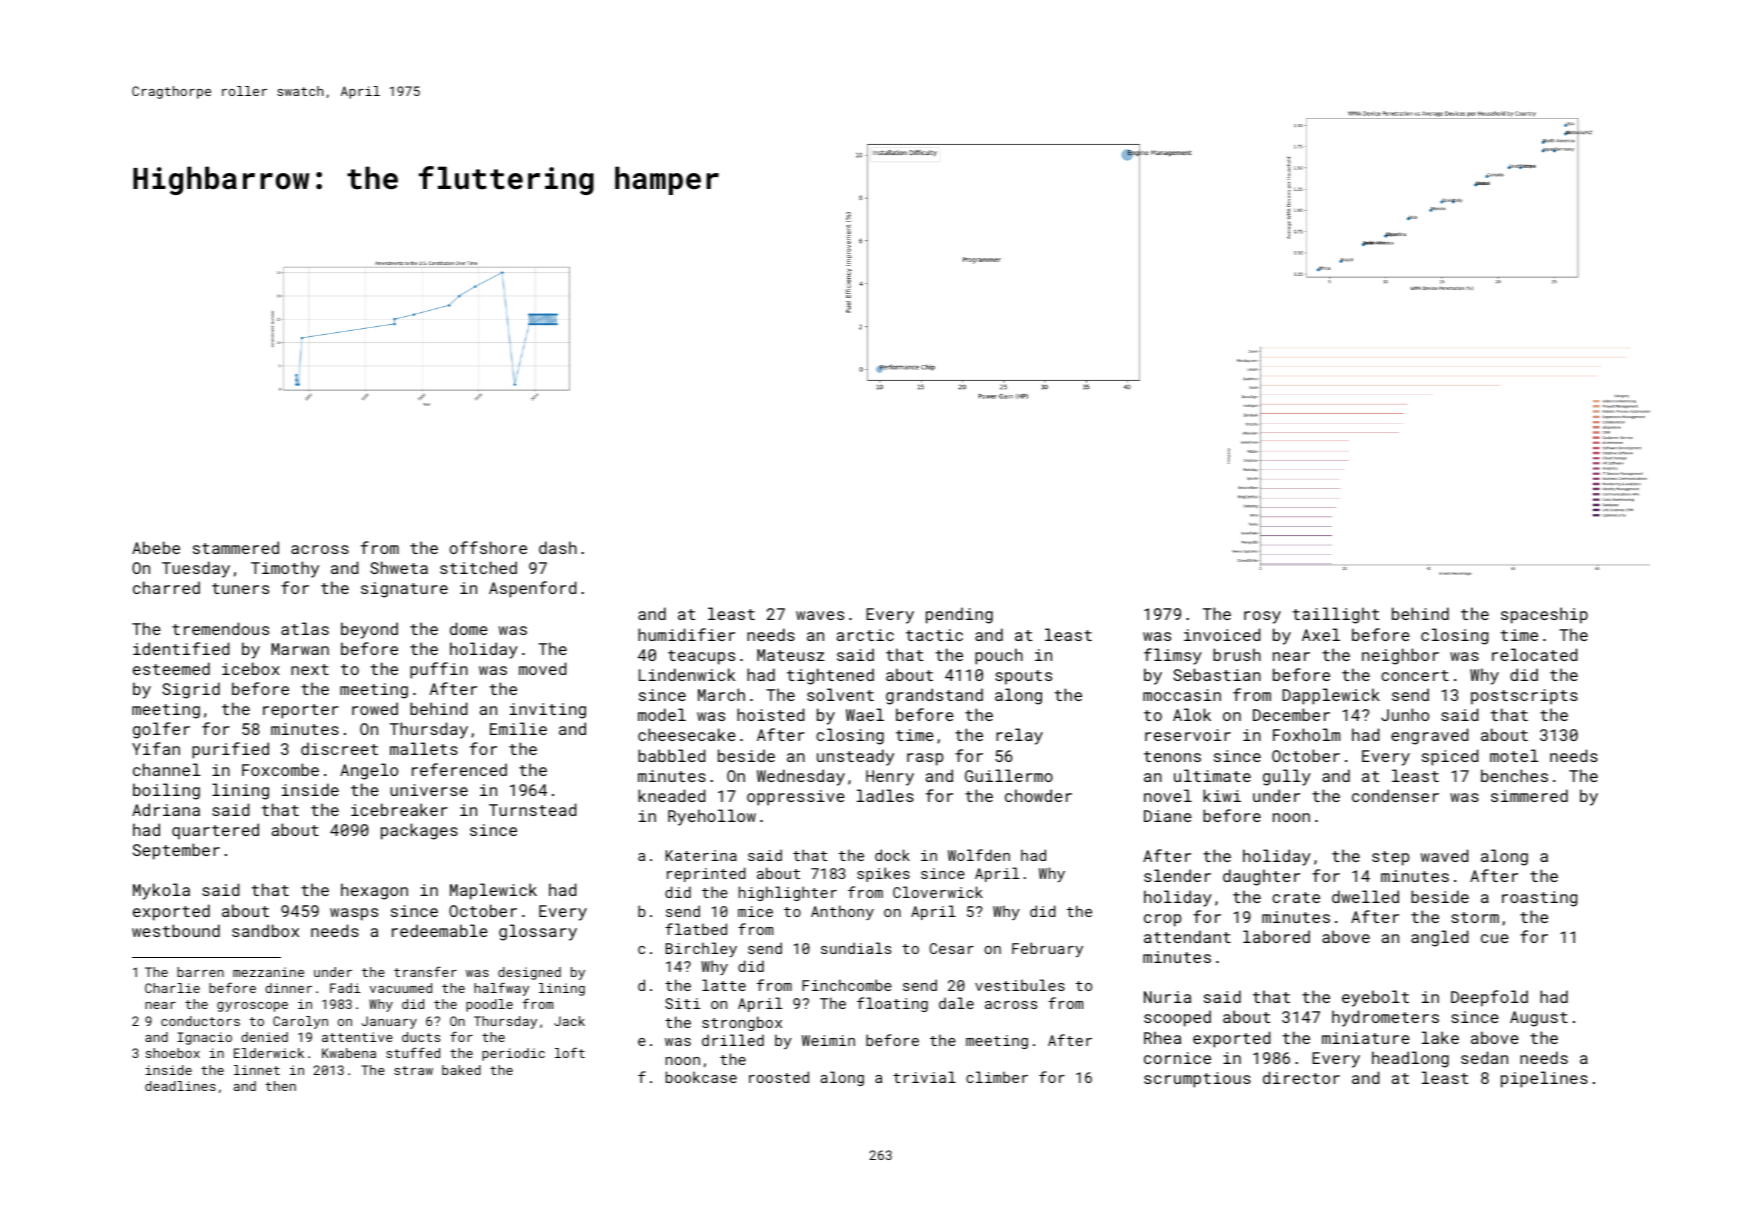  I want to click on pending, so click(959, 615).
